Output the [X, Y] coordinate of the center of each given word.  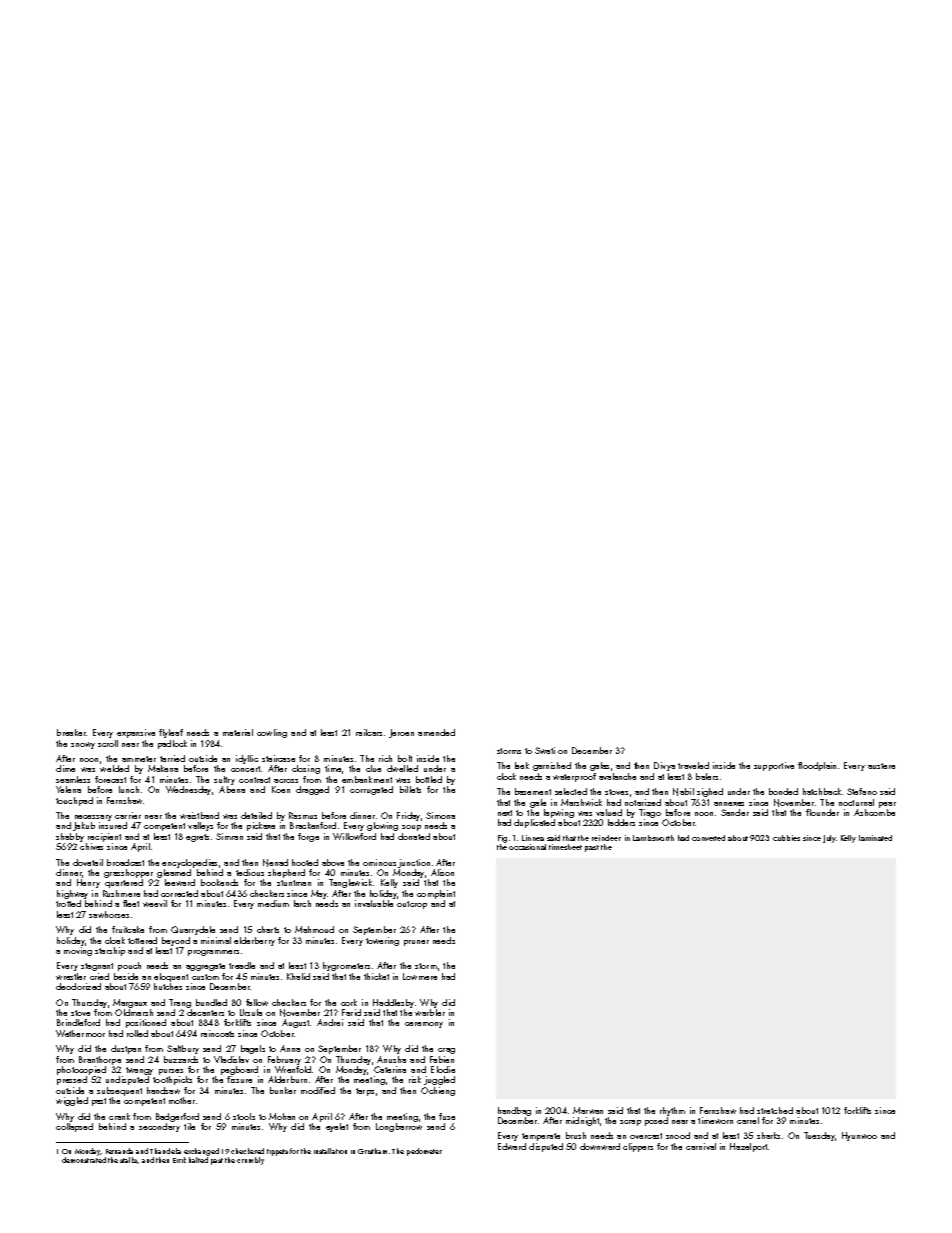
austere [881, 766]
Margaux [130, 1003]
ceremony [424, 1025]
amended [436, 732]
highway [72, 894]
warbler [430, 1012]
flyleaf [171, 733]
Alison [442, 872]
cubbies [786, 838]
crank [119, 1116]
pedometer [424, 1152]
